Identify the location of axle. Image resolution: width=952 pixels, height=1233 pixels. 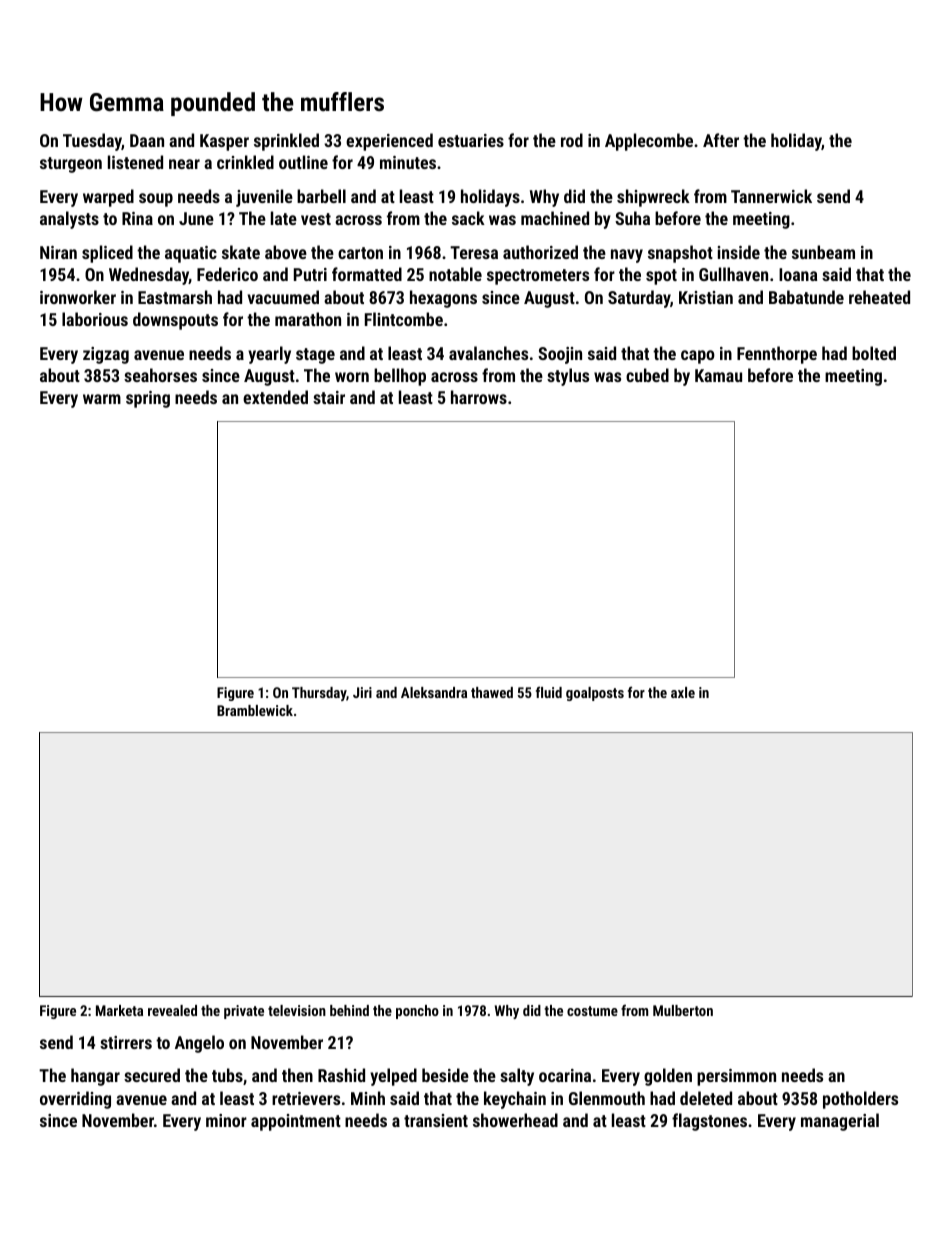
(683, 692).
